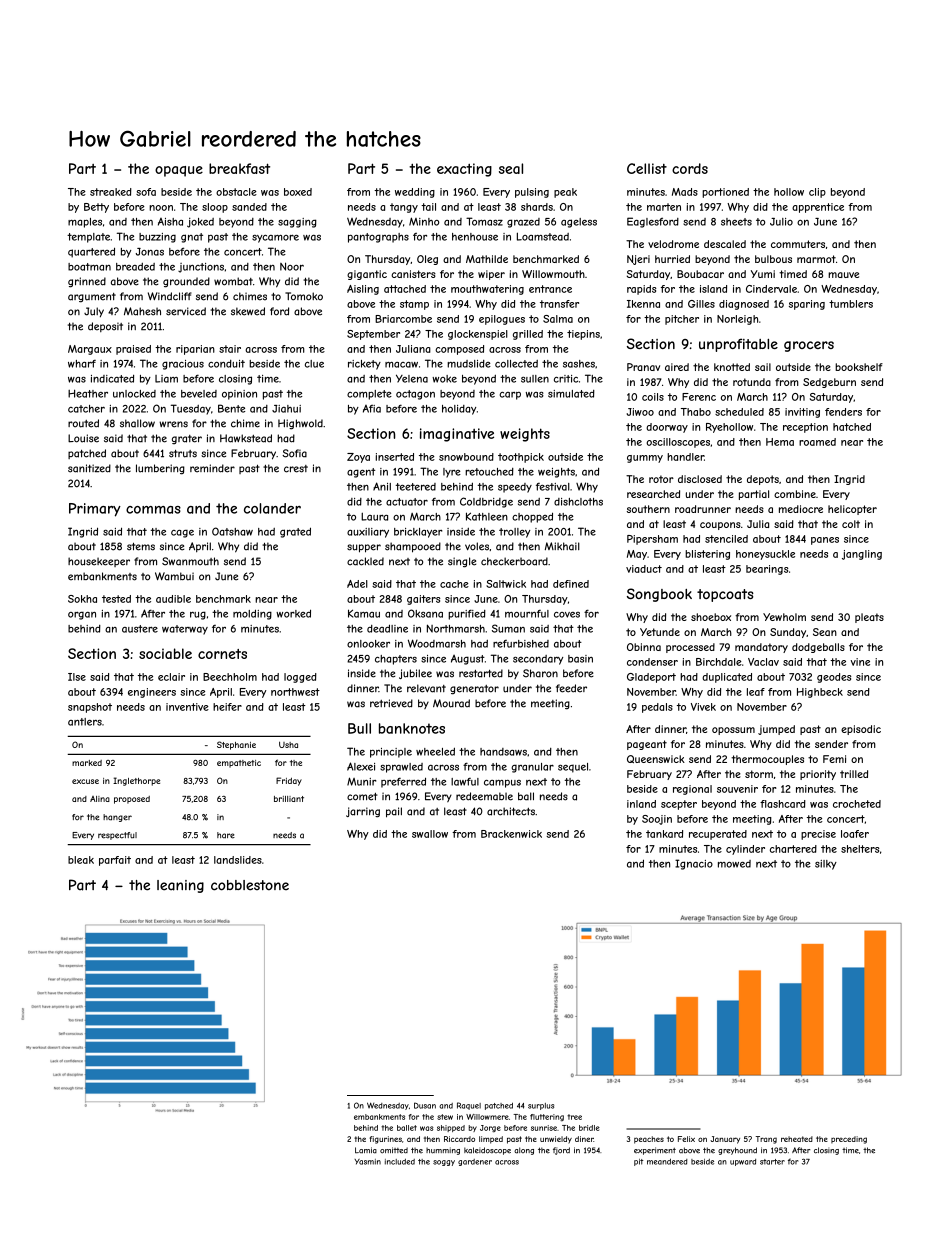  What do you see at coordinates (647, 168) in the page?
I see `Cellist` at bounding box center [647, 168].
